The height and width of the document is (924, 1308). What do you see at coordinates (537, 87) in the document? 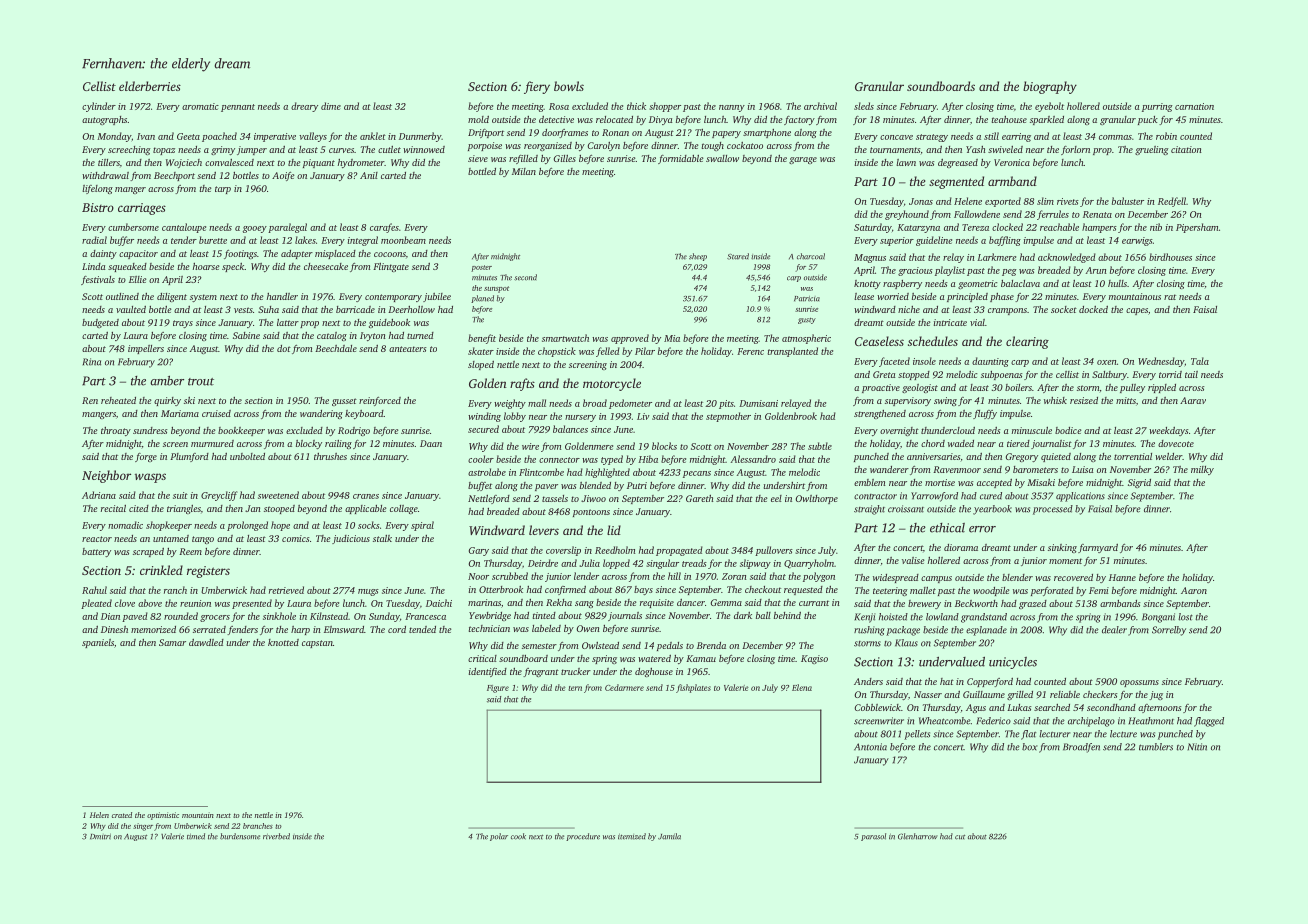
I see `fiery` at bounding box center [537, 87].
